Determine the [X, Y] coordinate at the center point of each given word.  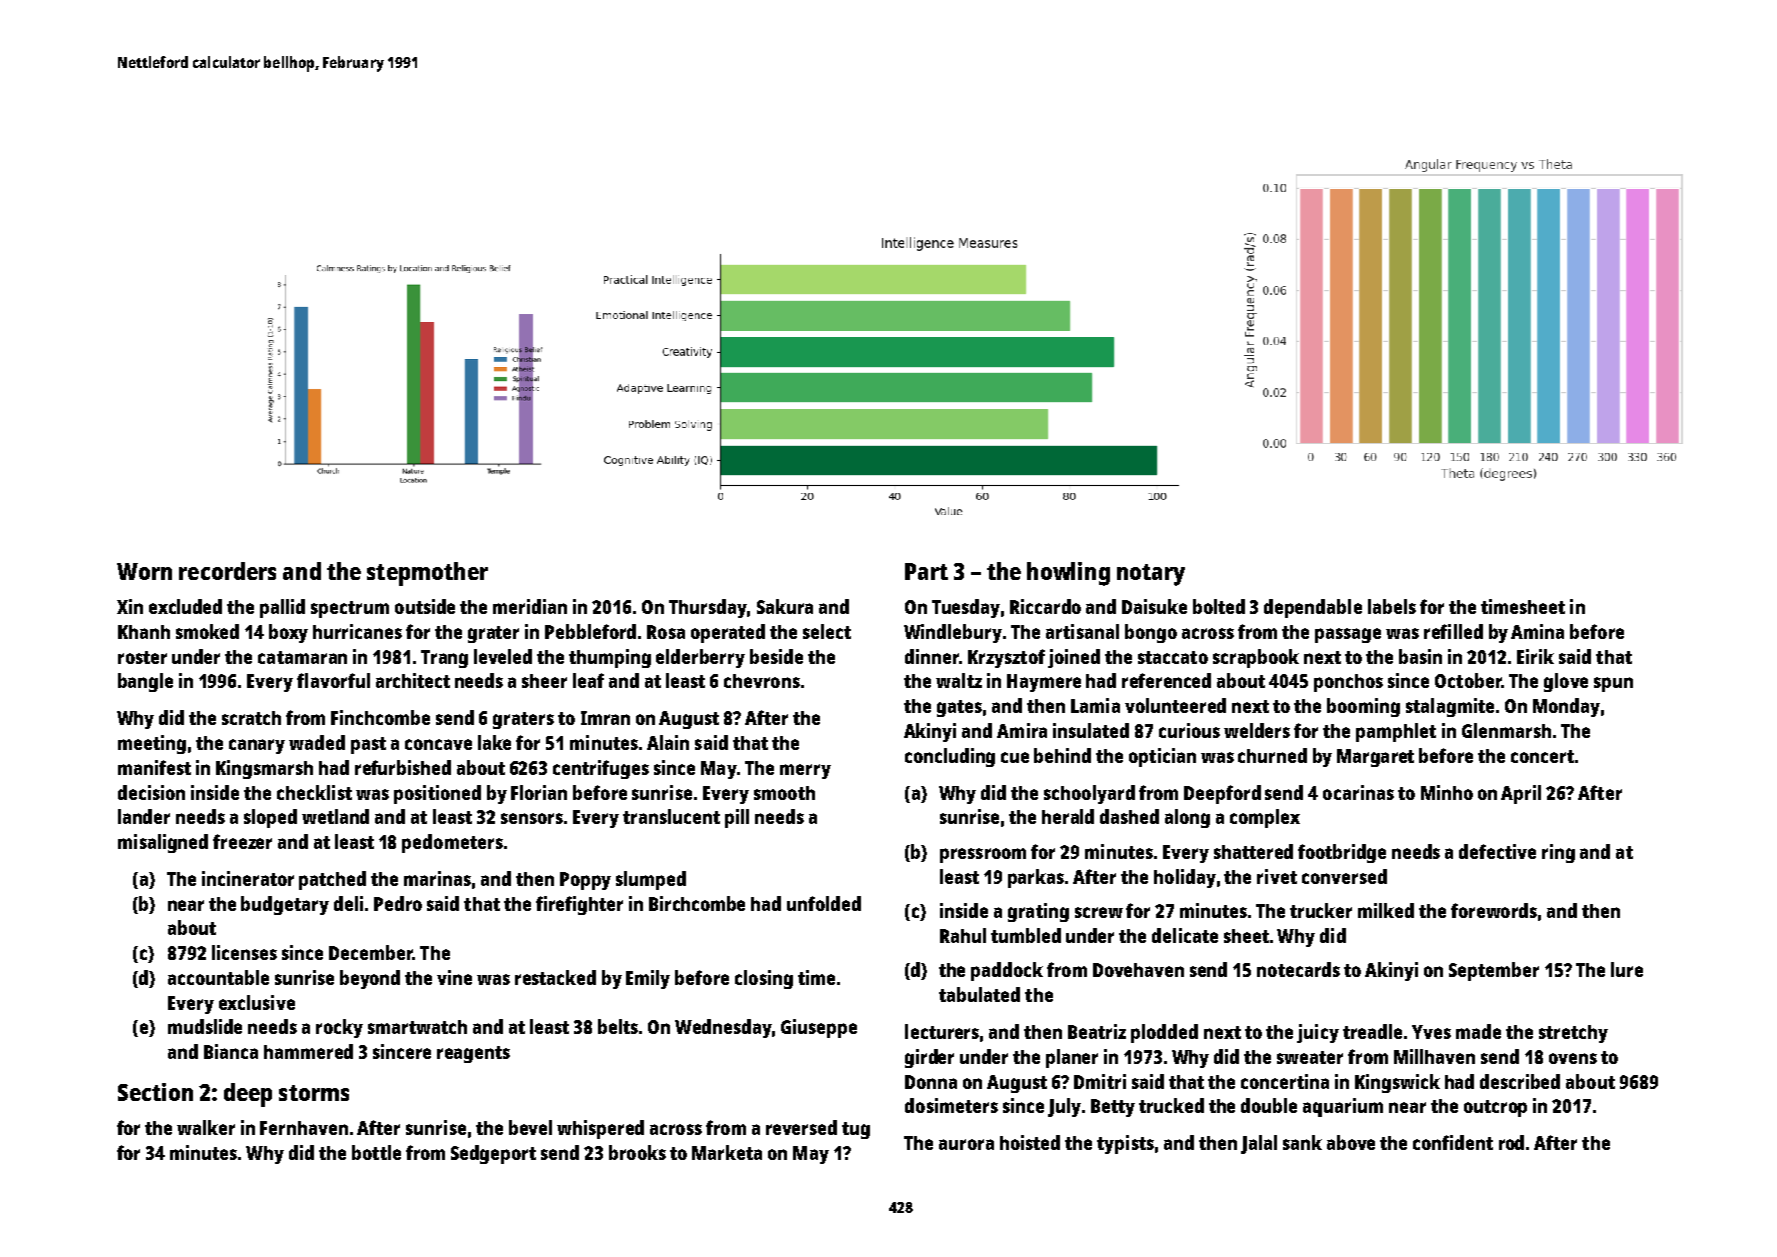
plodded [1164, 1033]
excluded [185, 606]
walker [206, 1127]
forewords [1494, 910]
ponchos [1348, 683]
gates [959, 708]
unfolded [824, 903]
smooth [784, 793]
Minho [1447, 792]
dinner [932, 656]
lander [144, 816]
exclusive [257, 1002]
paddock [1007, 971]
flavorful [333, 680]
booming [1363, 707]
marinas [437, 878]
